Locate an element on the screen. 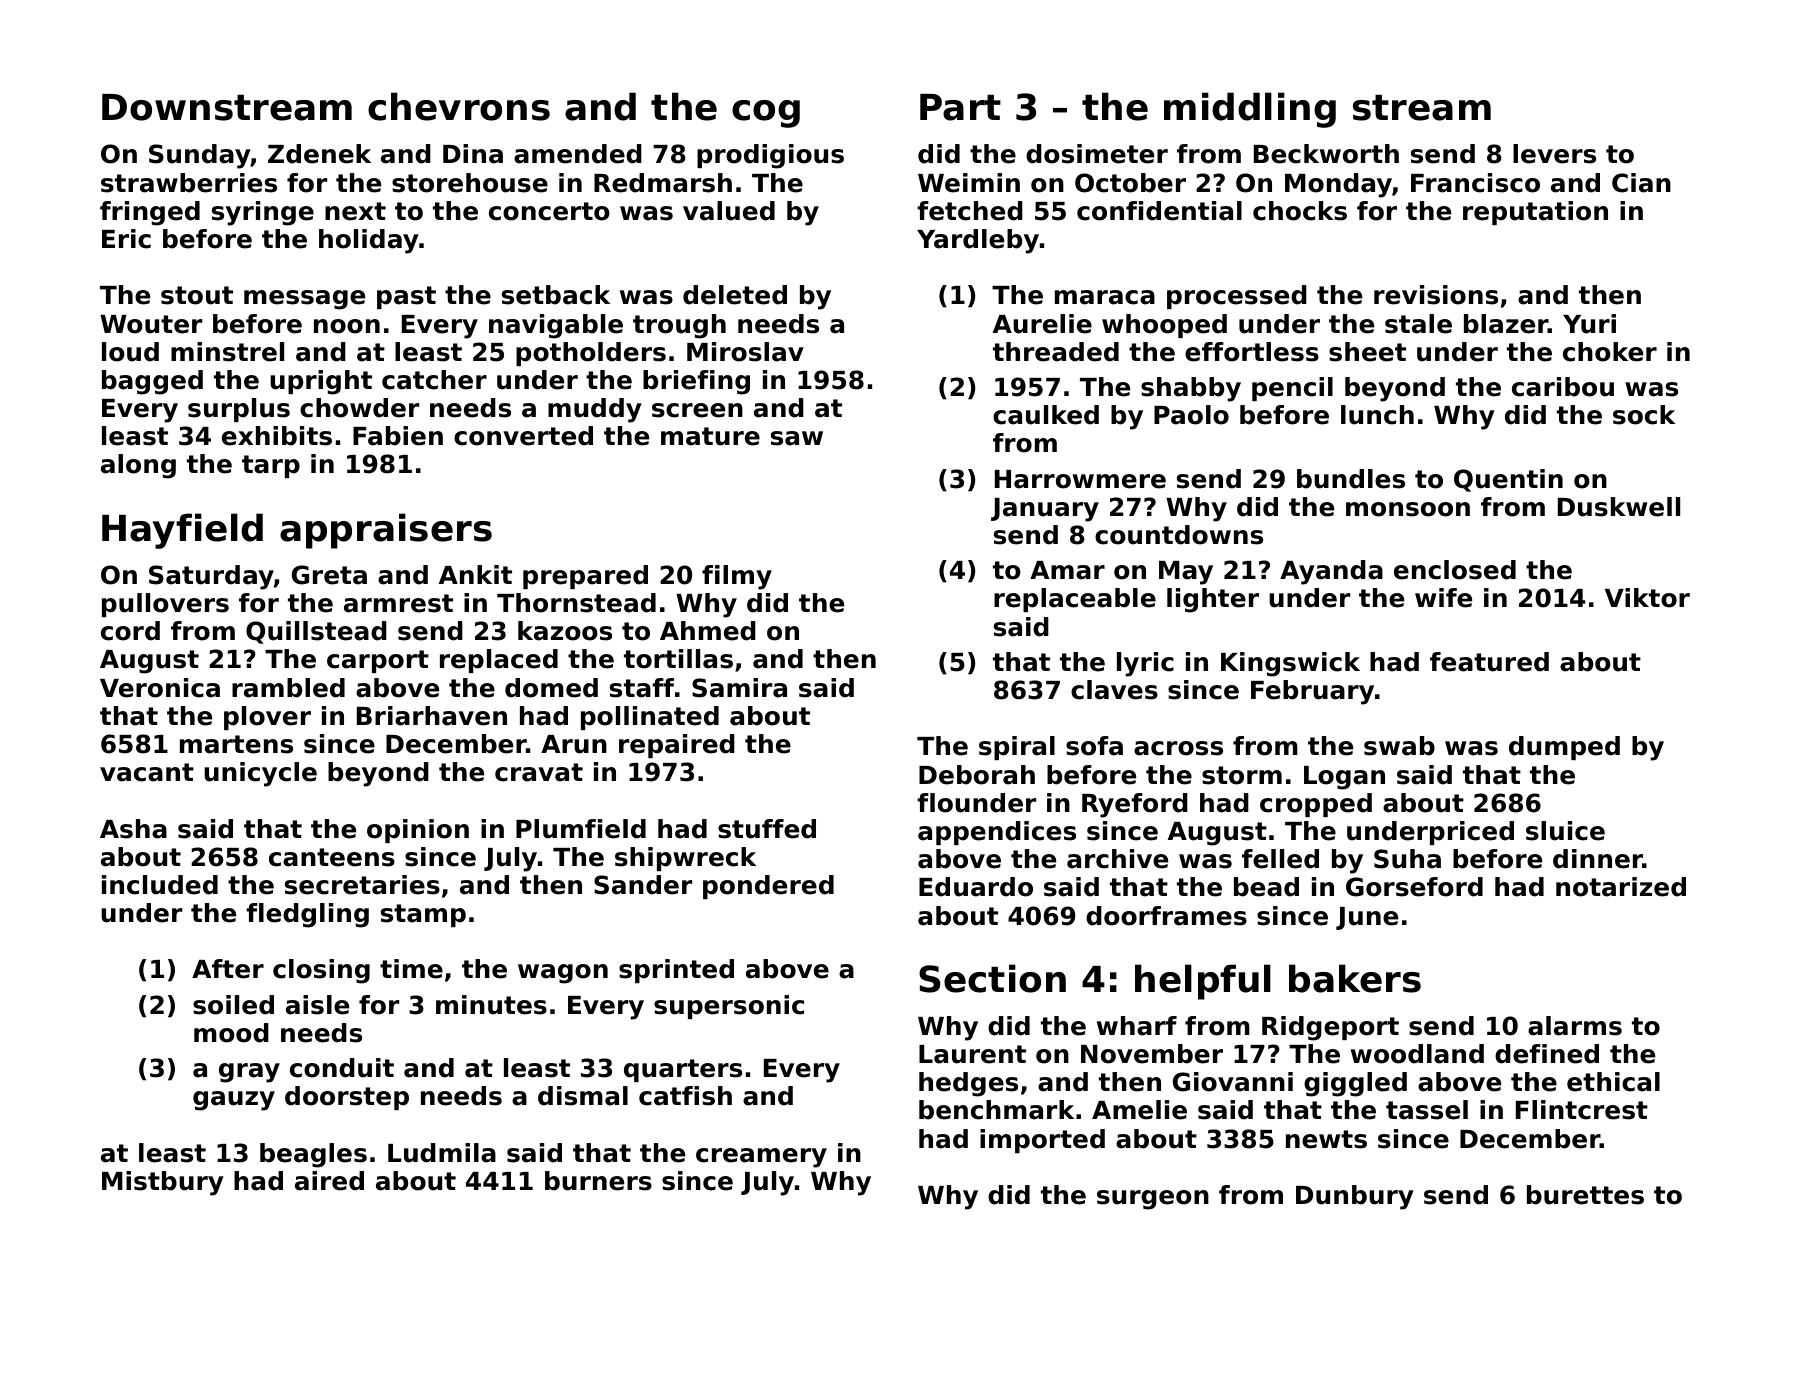  wharf is located at coordinates (1137, 1026).
